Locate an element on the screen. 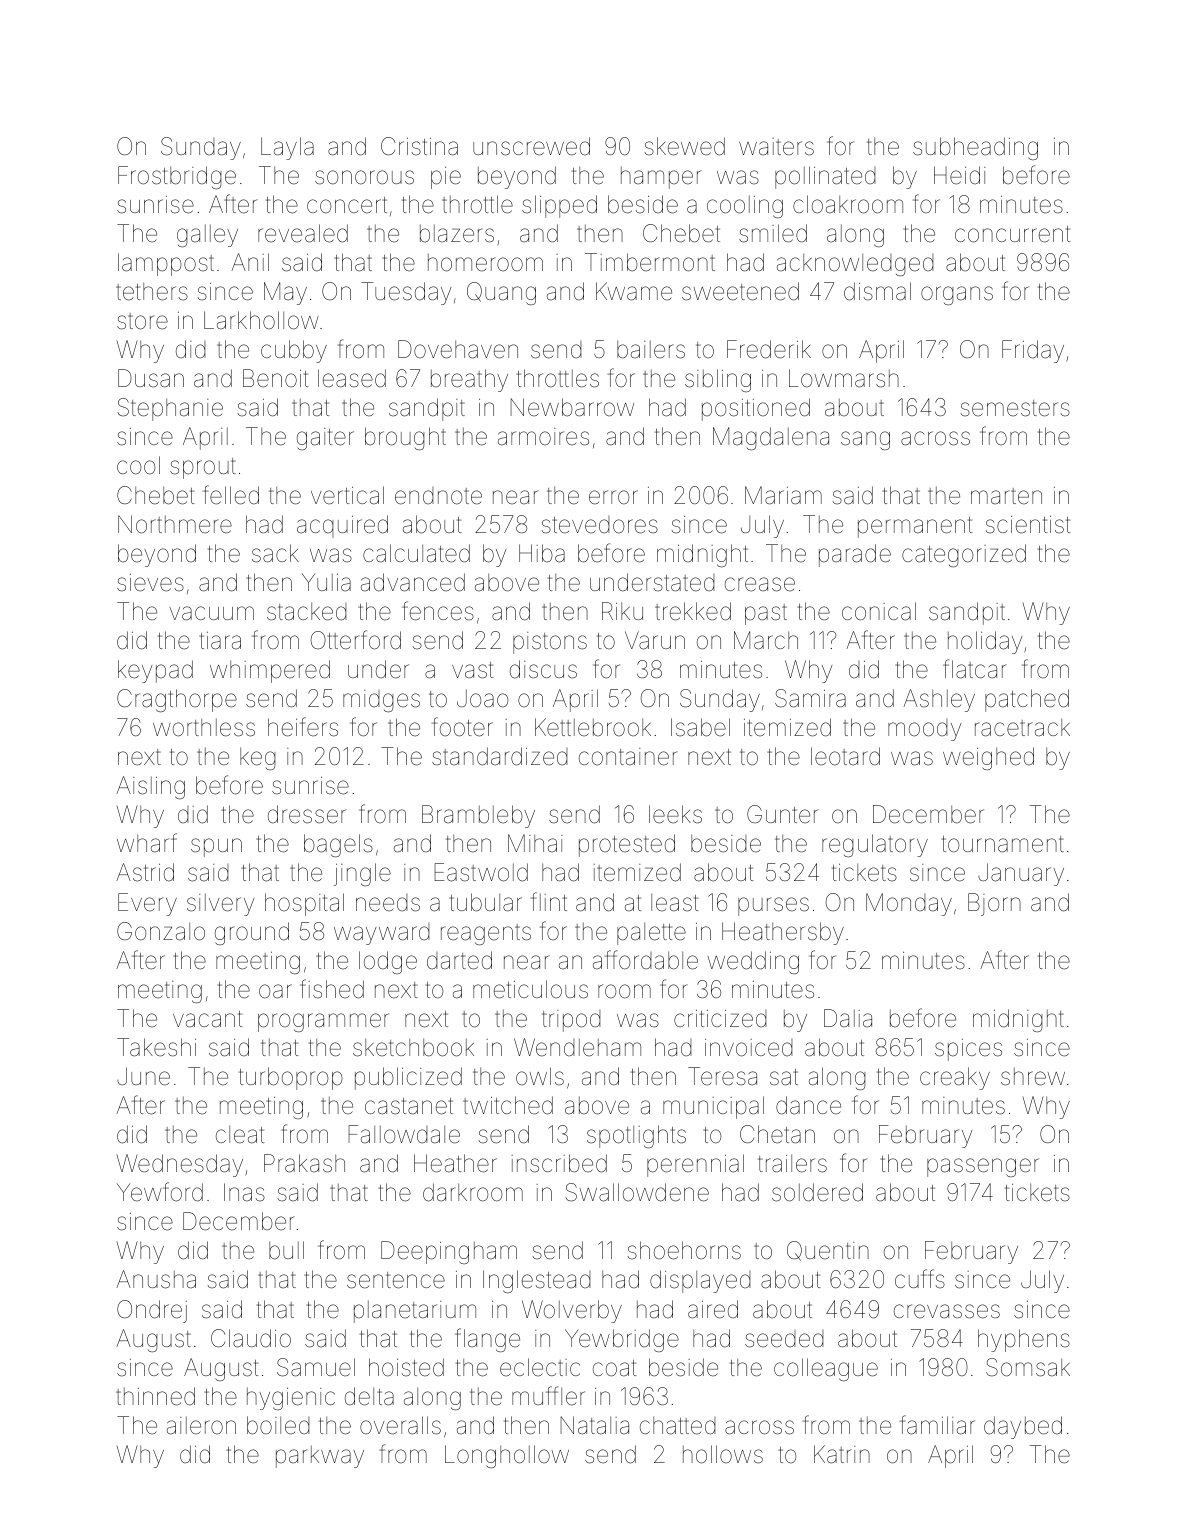 This screenshot has width=1187, height=1535. dismal is located at coordinates (877, 291).
